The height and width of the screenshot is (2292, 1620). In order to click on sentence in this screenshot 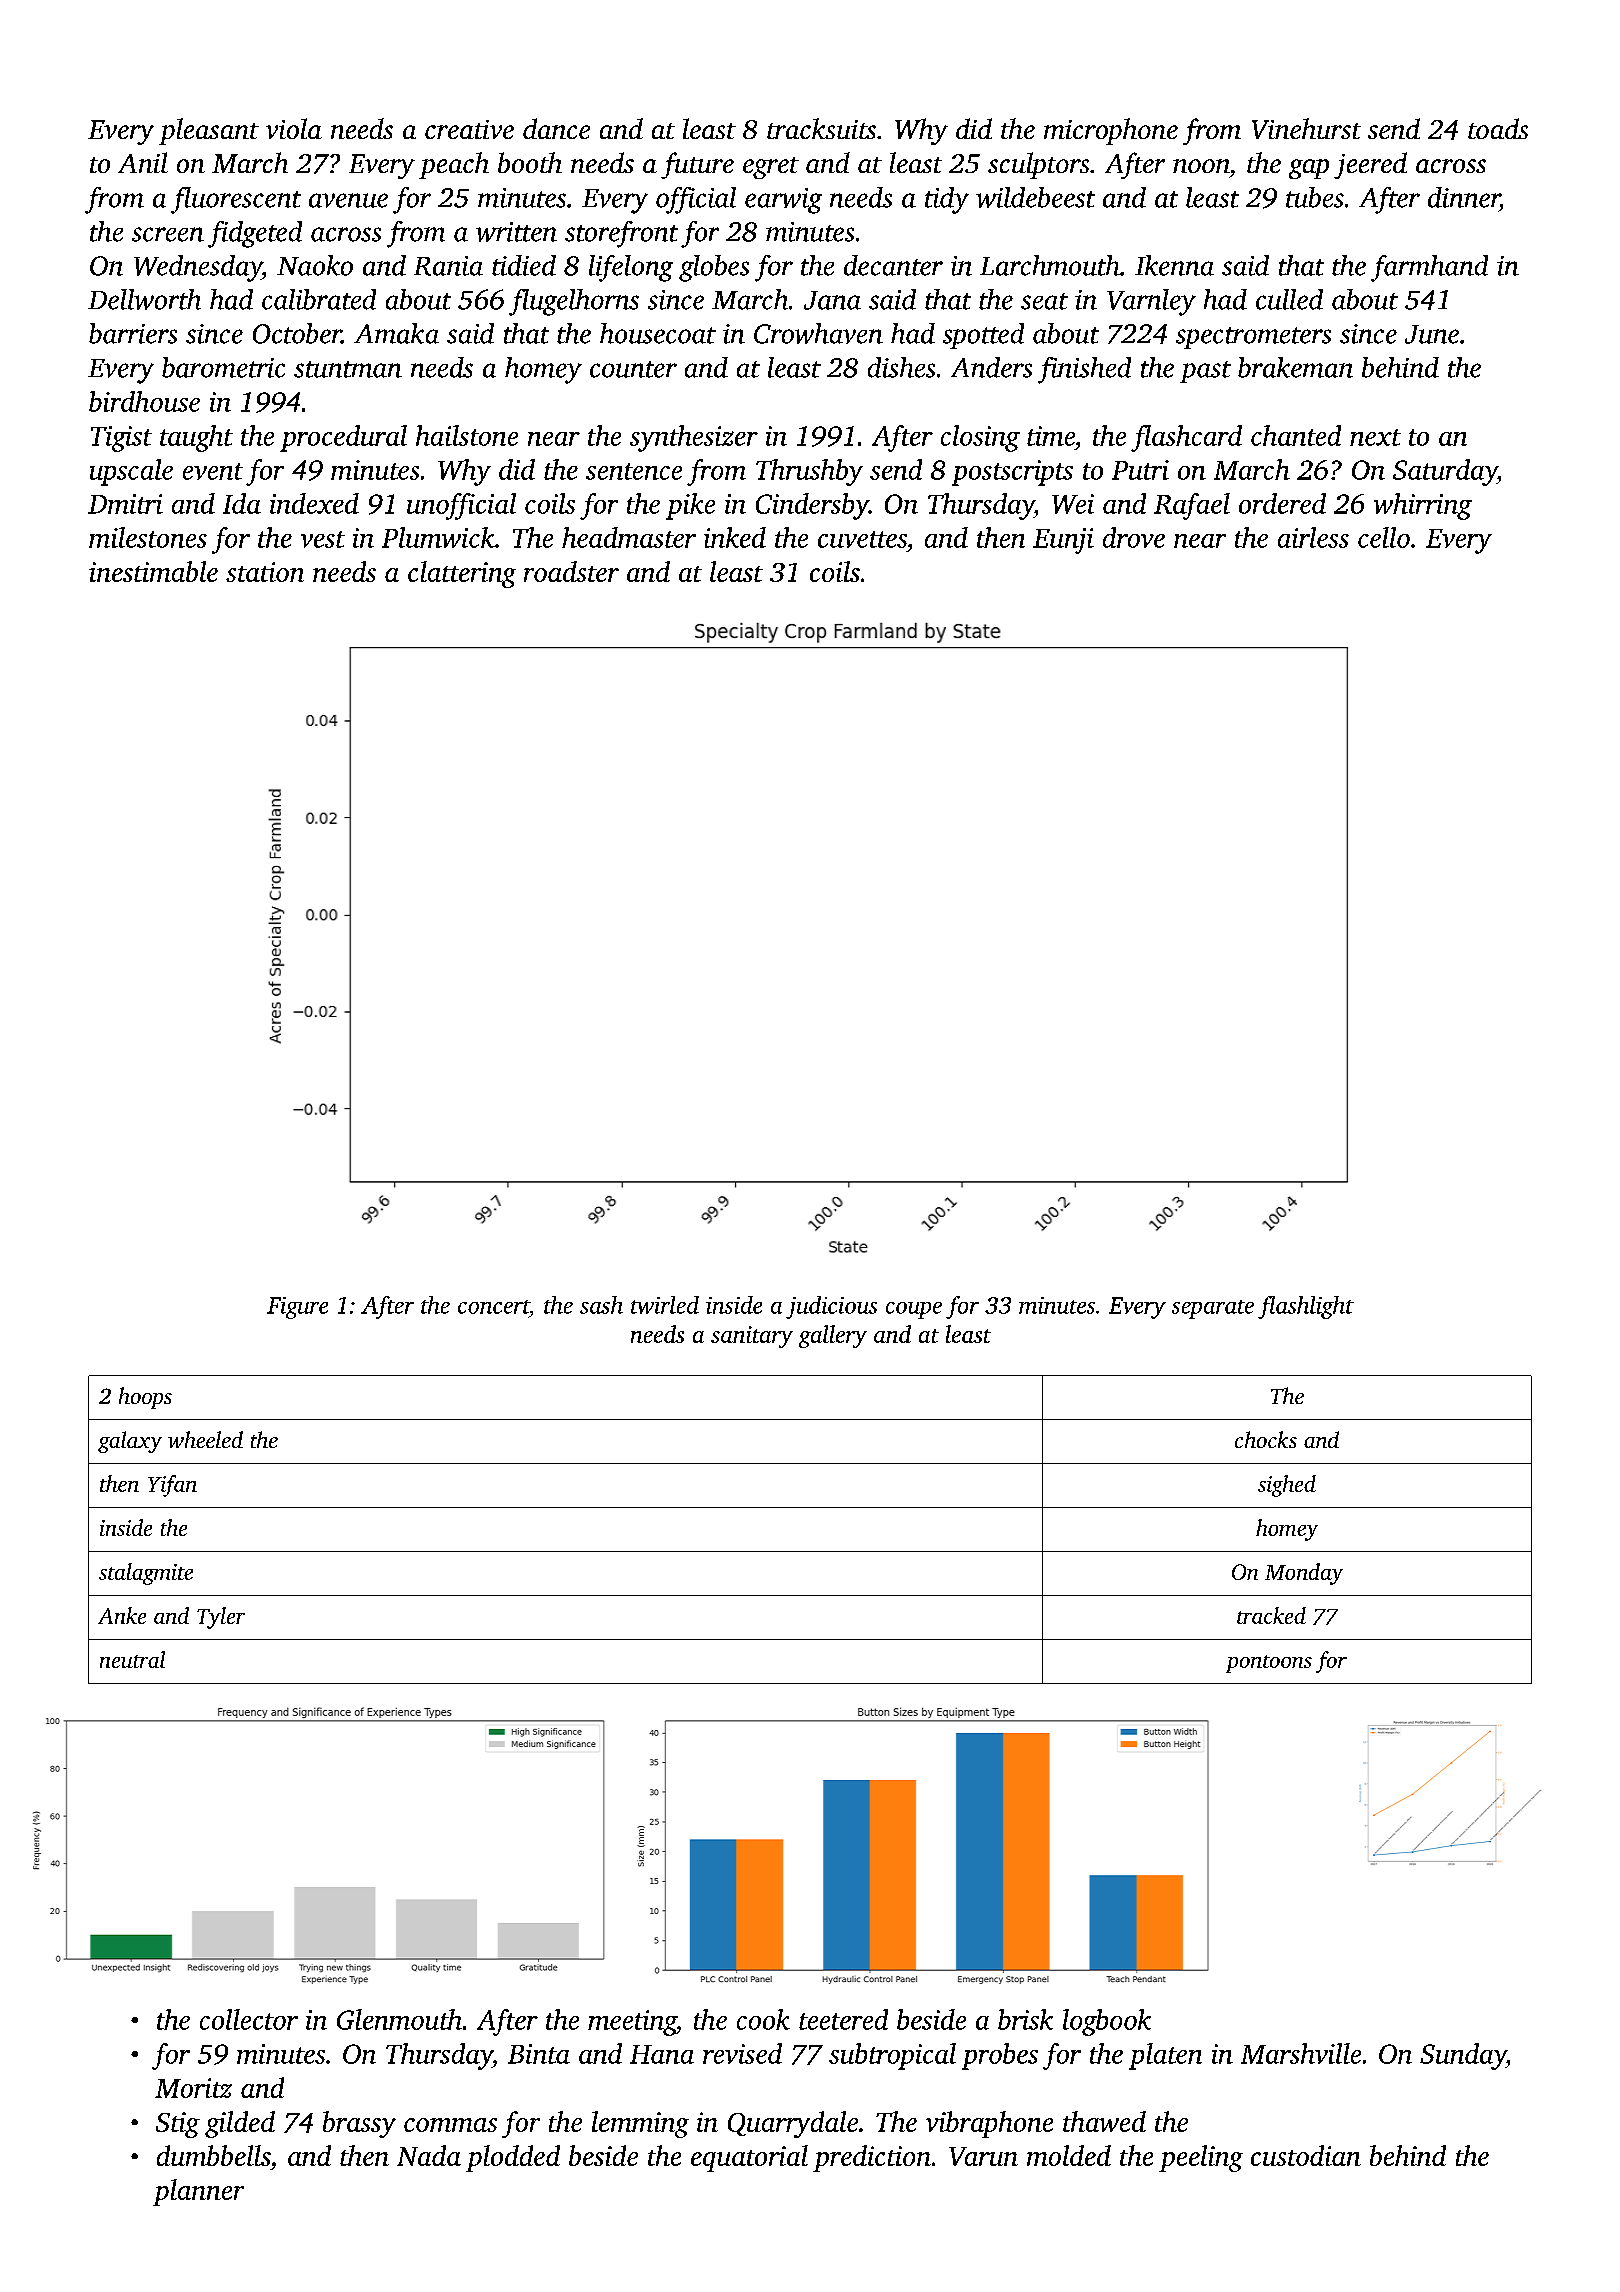, I will do `click(634, 471)`.
